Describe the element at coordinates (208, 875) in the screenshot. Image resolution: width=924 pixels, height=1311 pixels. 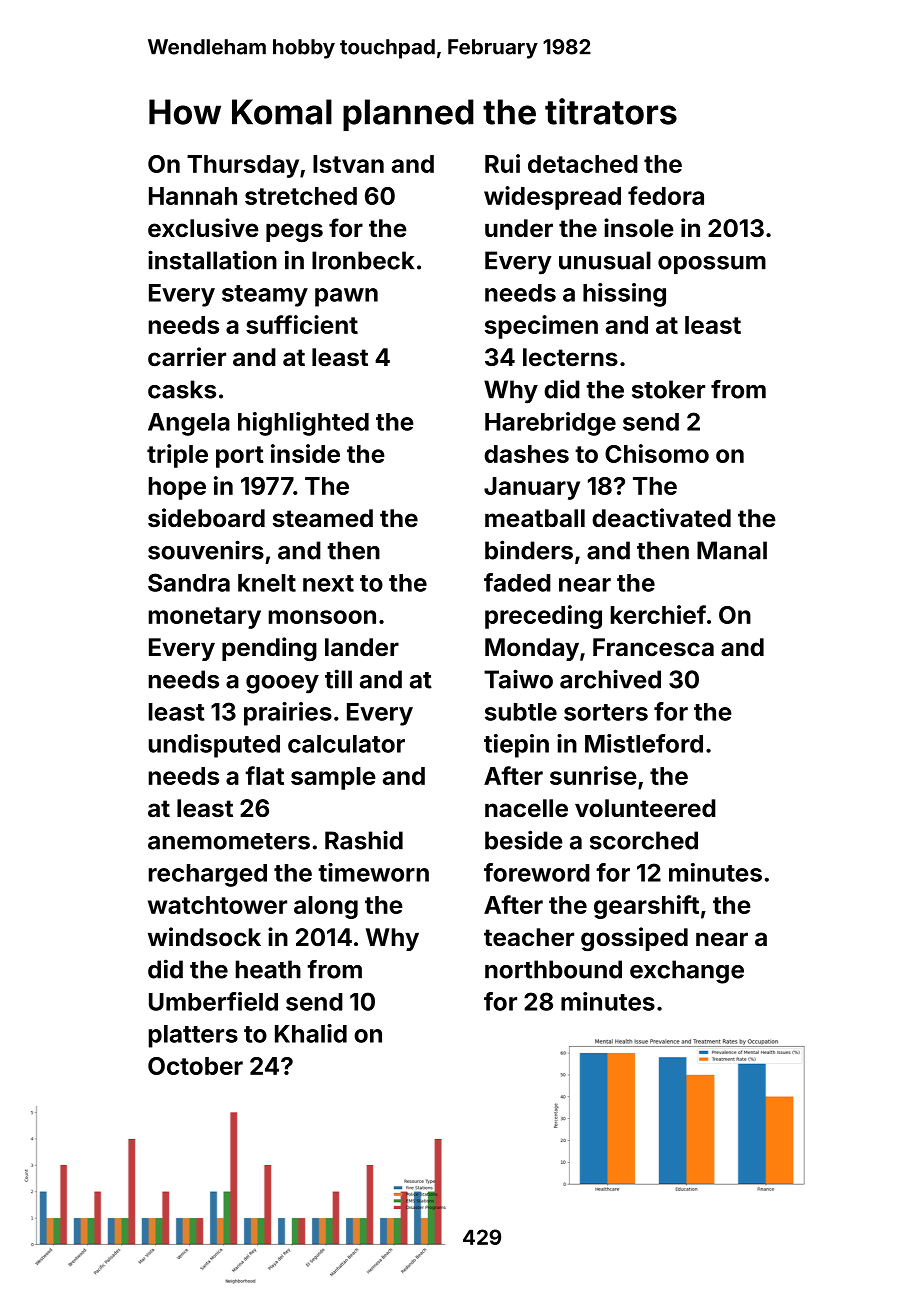
I see `recharged` at that location.
